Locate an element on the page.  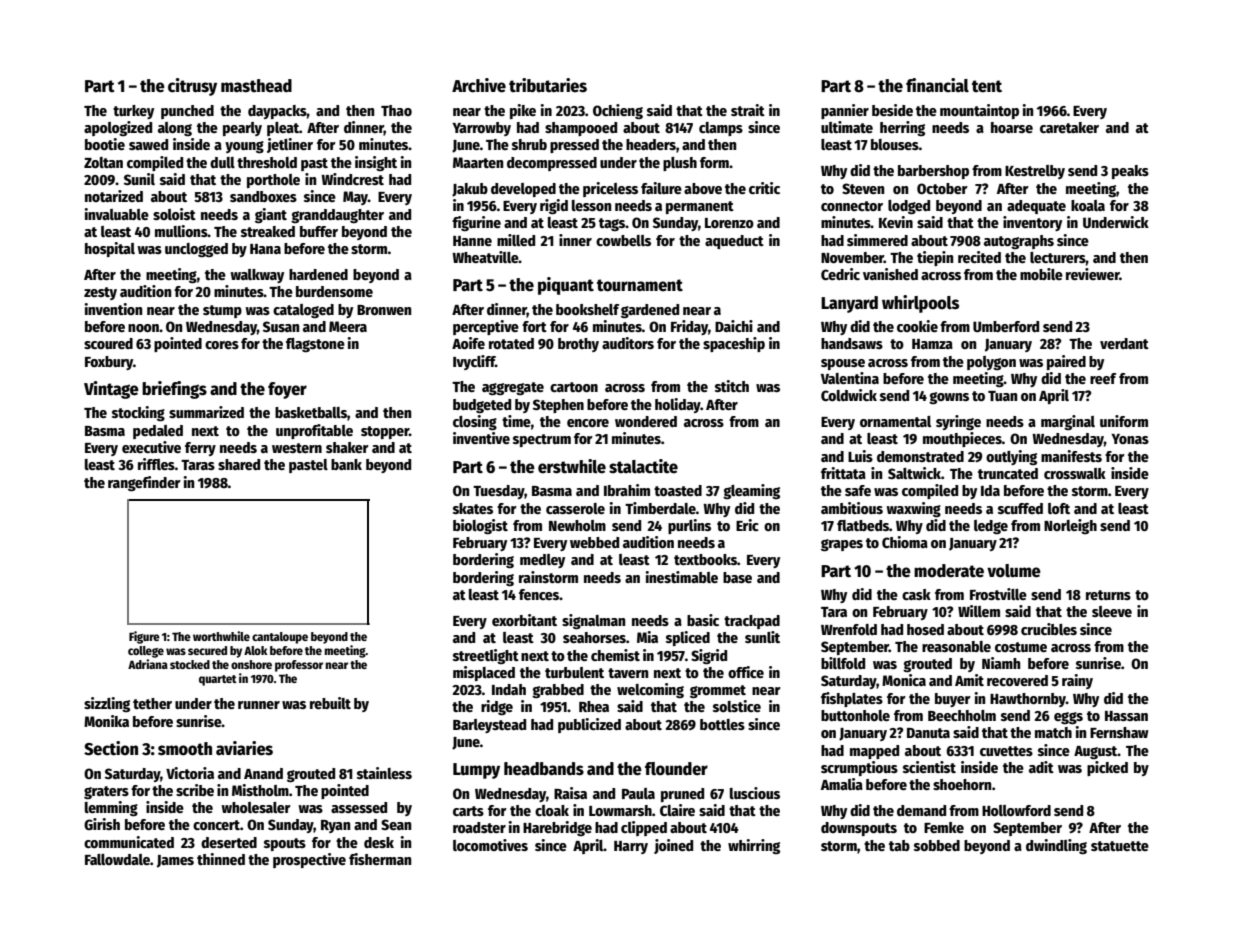
erstwhile is located at coordinates (572, 466).
